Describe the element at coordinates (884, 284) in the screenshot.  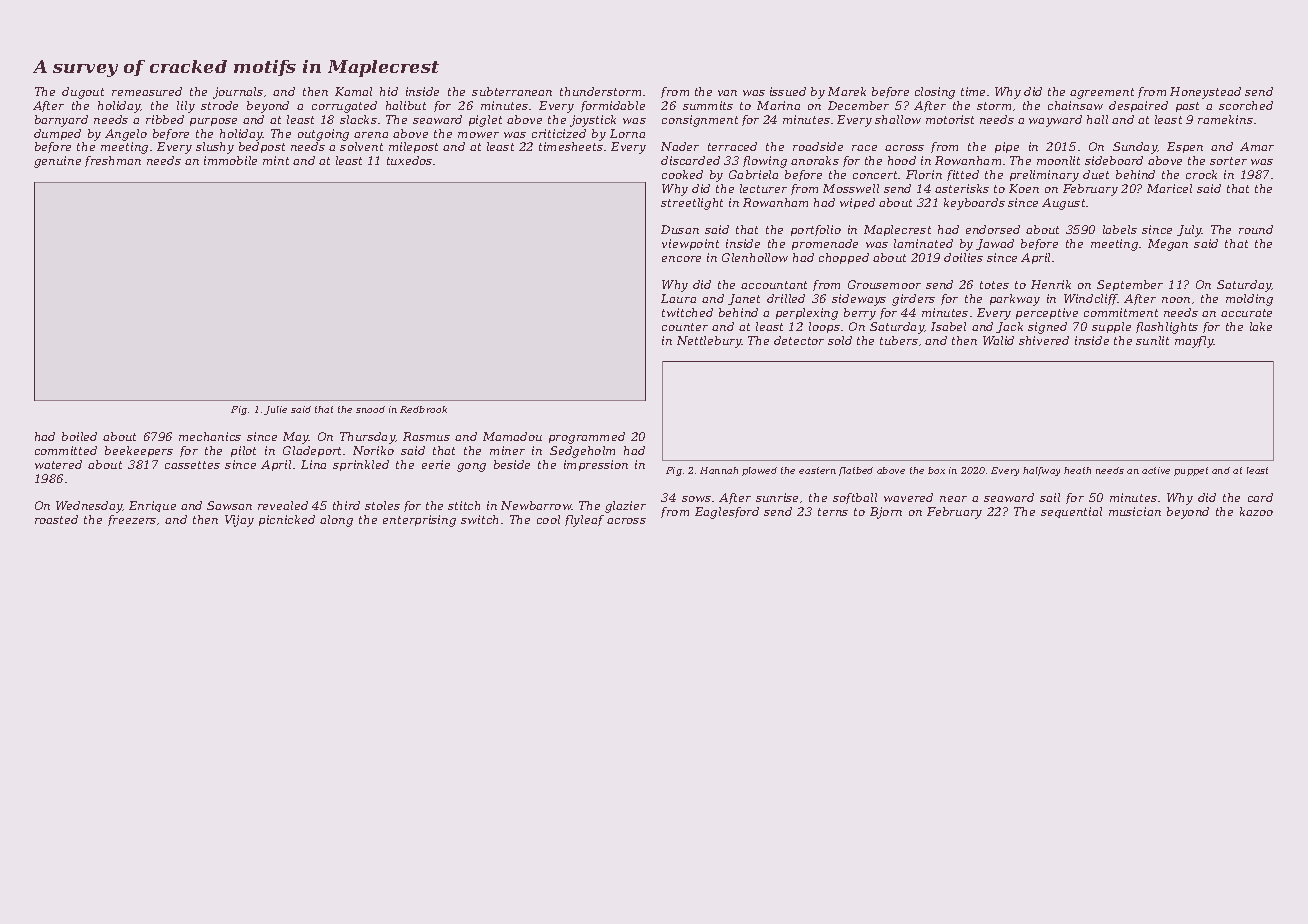
I see `Grousemoor` at that location.
